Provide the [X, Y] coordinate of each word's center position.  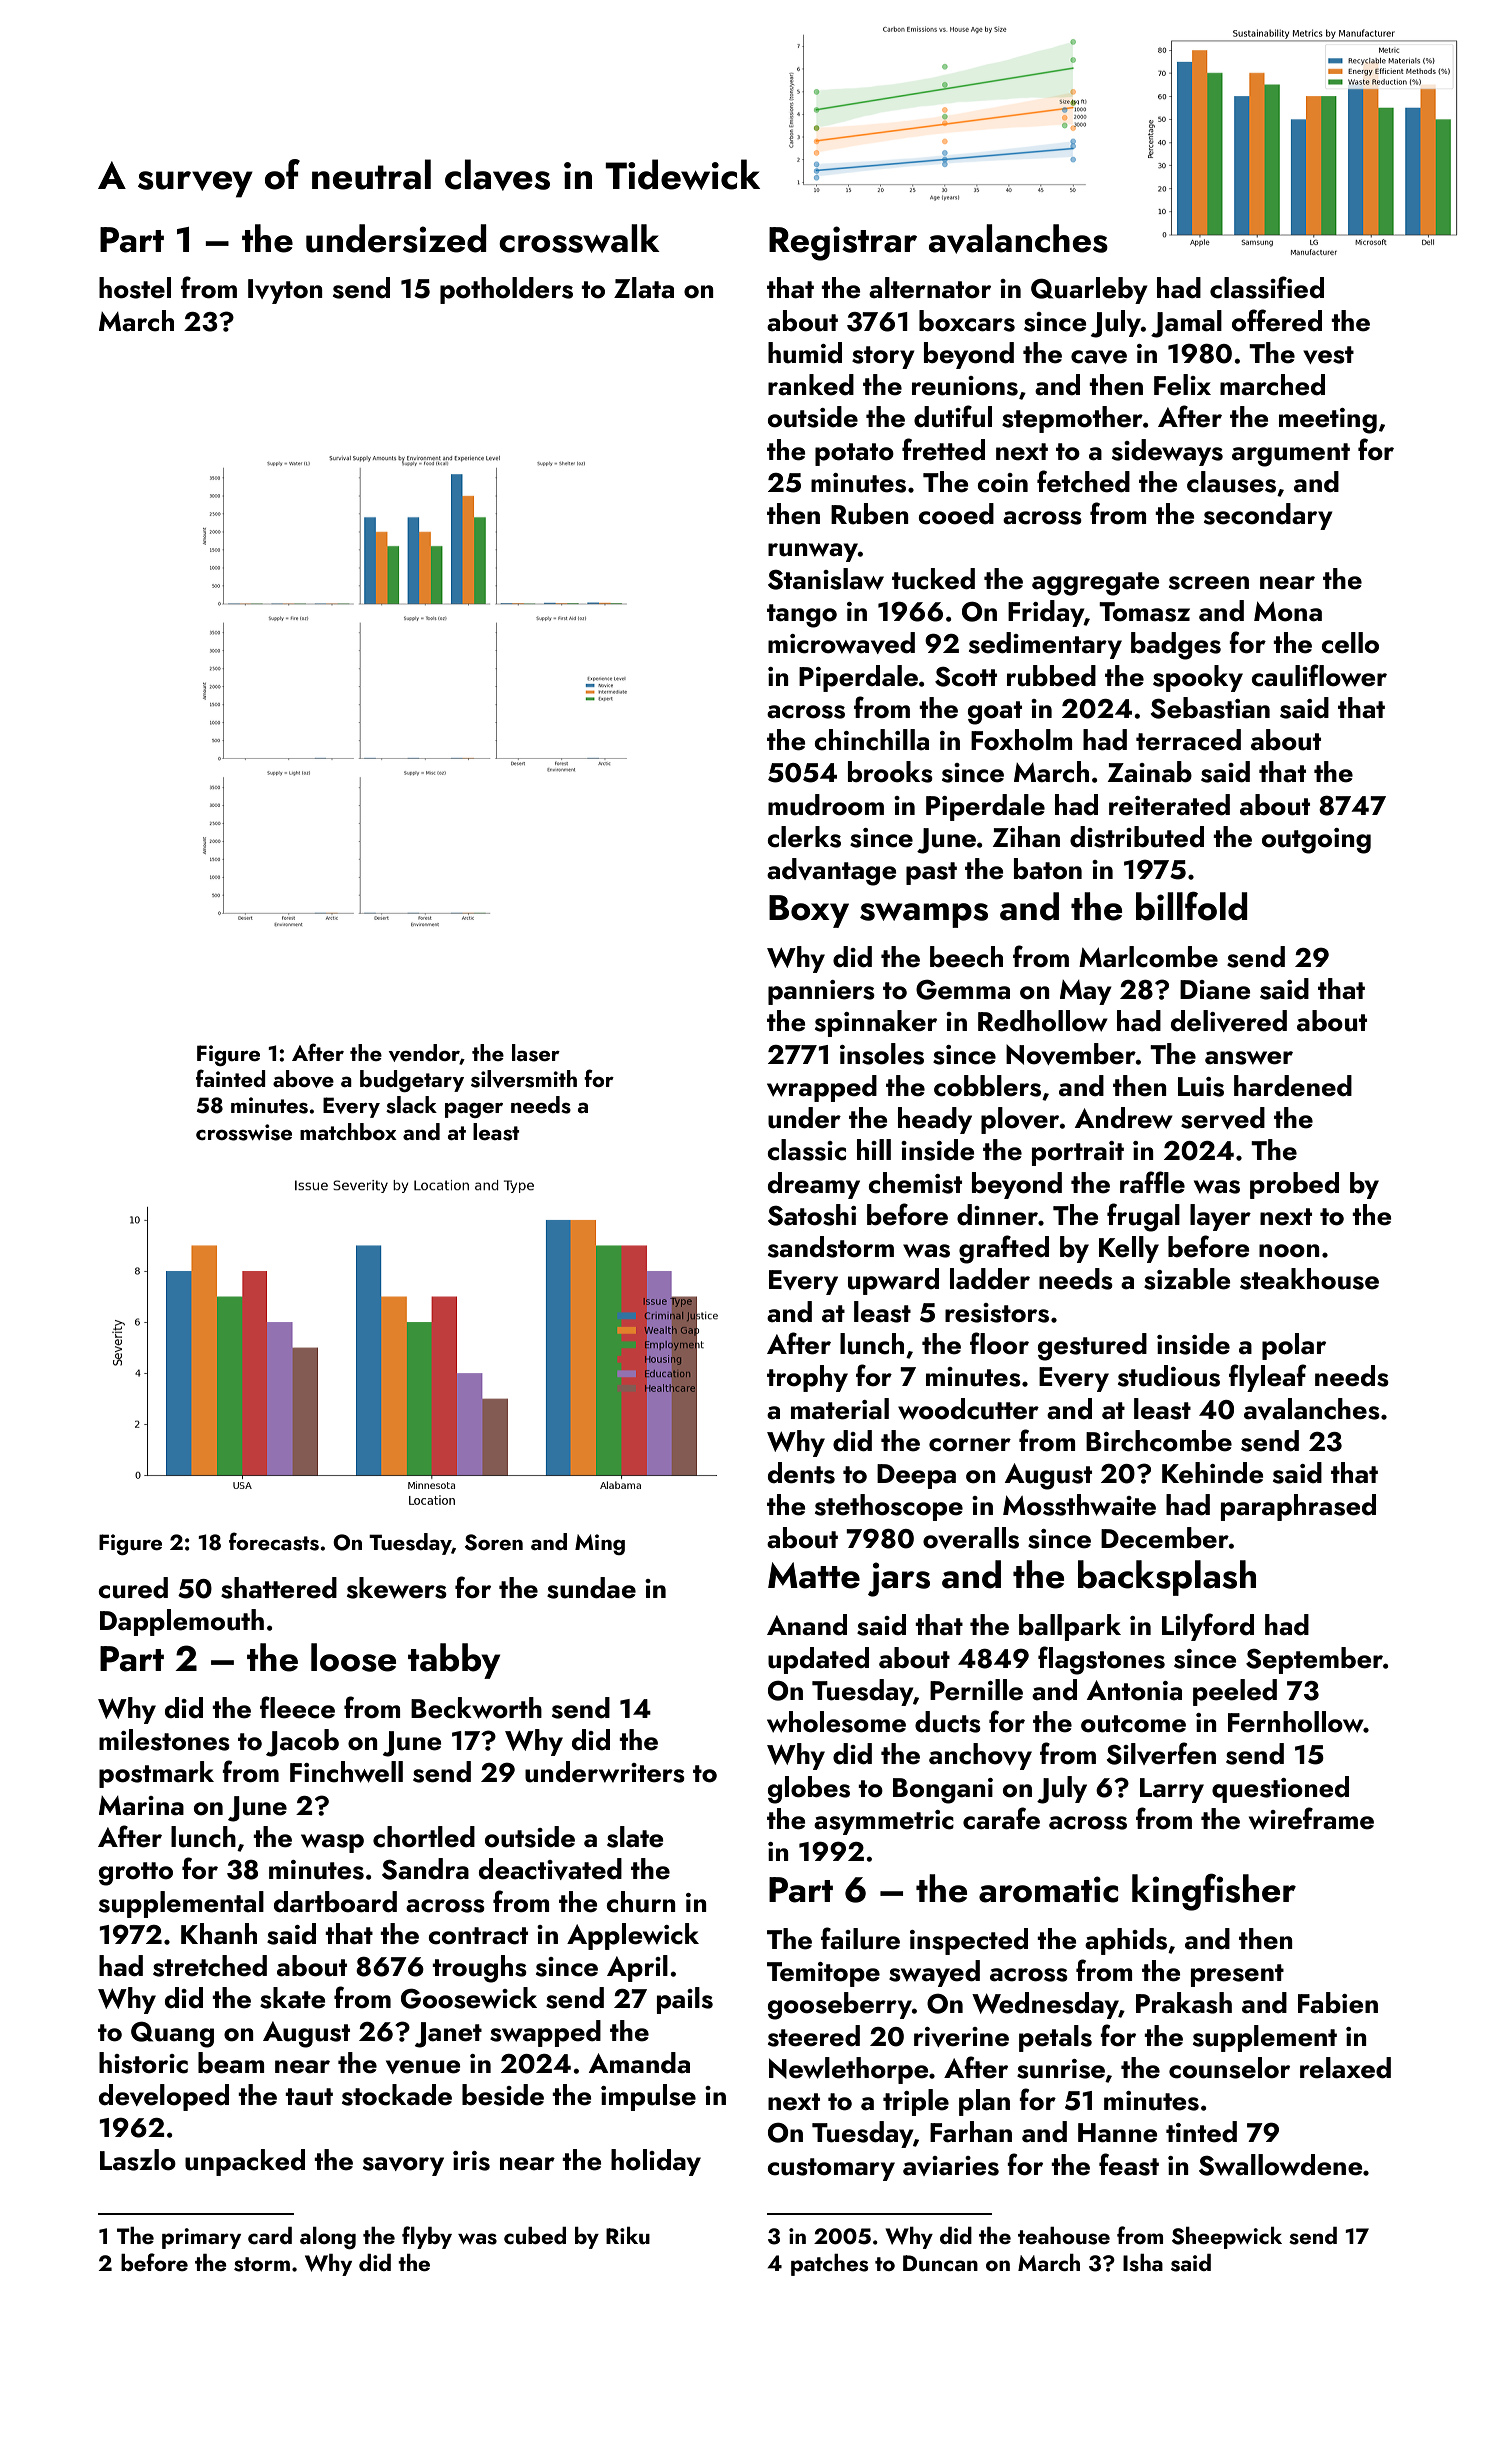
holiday [656, 2162]
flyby [427, 2237]
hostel [135, 288]
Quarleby [1089, 290]
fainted [231, 1078]
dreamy [814, 1185]
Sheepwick [1227, 2238]
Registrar [843, 243]
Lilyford [1208, 1627]
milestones [164, 1740]
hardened [1293, 1086]
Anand [807, 1624]
